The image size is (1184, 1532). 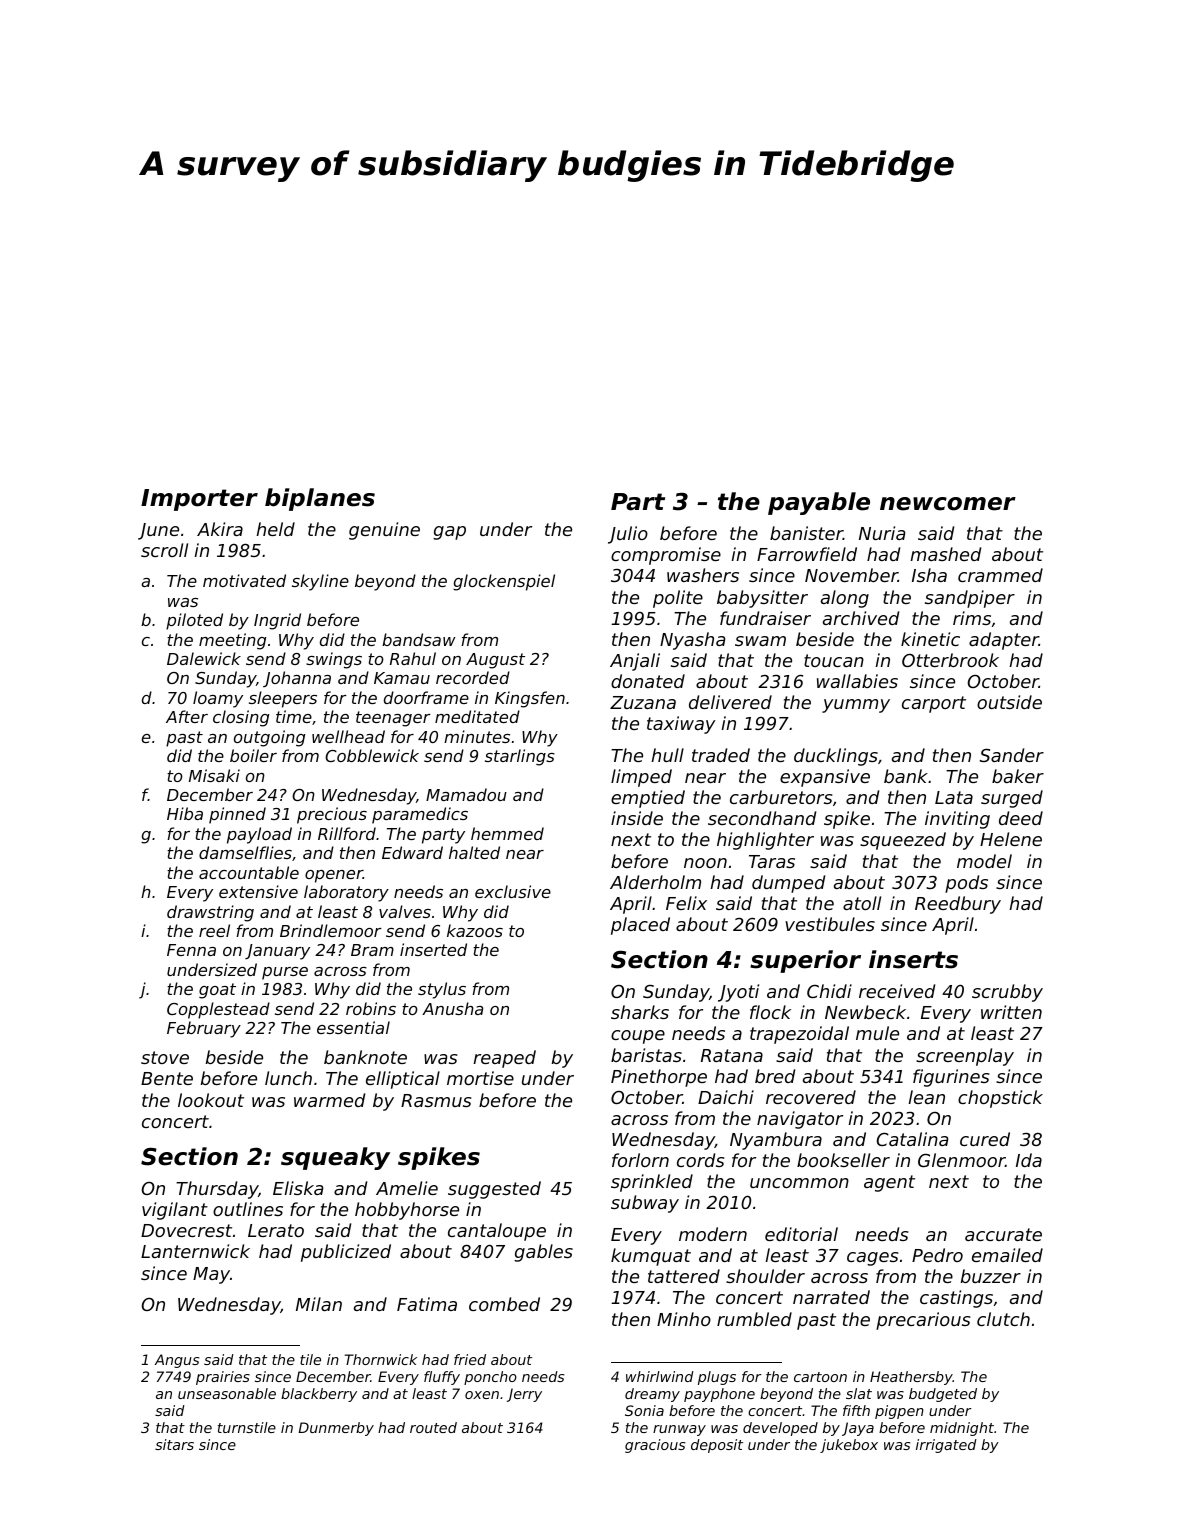 I want to click on Julio, so click(x=628, y=535).
